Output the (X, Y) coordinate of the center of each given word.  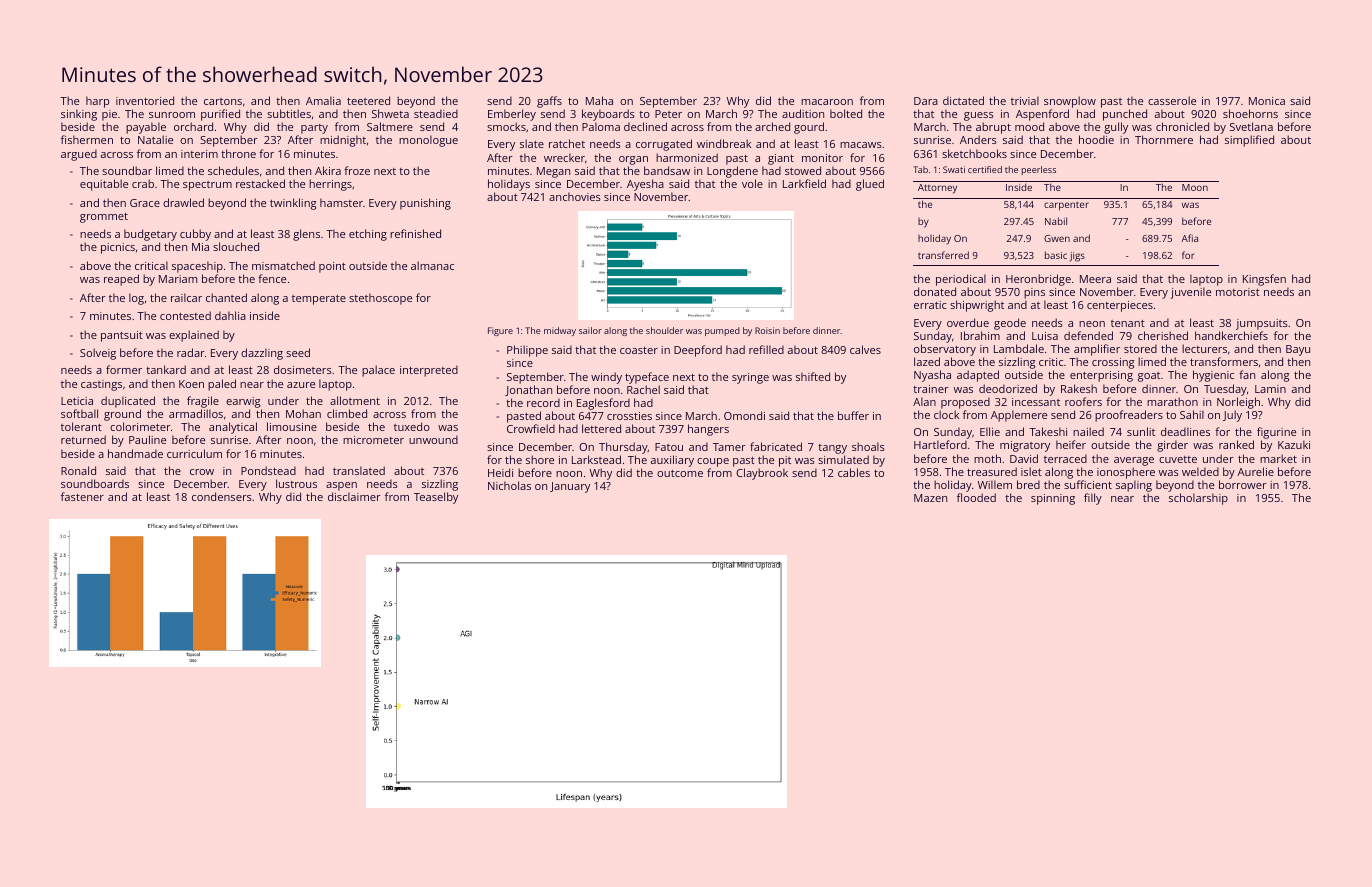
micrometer (373, 440)
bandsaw (667, 170)
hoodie (1096, 139)
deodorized (1008, 388)
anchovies (575, 196)
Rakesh (1079, 388)
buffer (853, 415)
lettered (601, 428)
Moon (1195, 187)
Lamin (1270, 389)
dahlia (230, 315)
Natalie (155, 139)
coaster (639, 350)
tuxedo (412, 426)
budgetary (150, 235)
